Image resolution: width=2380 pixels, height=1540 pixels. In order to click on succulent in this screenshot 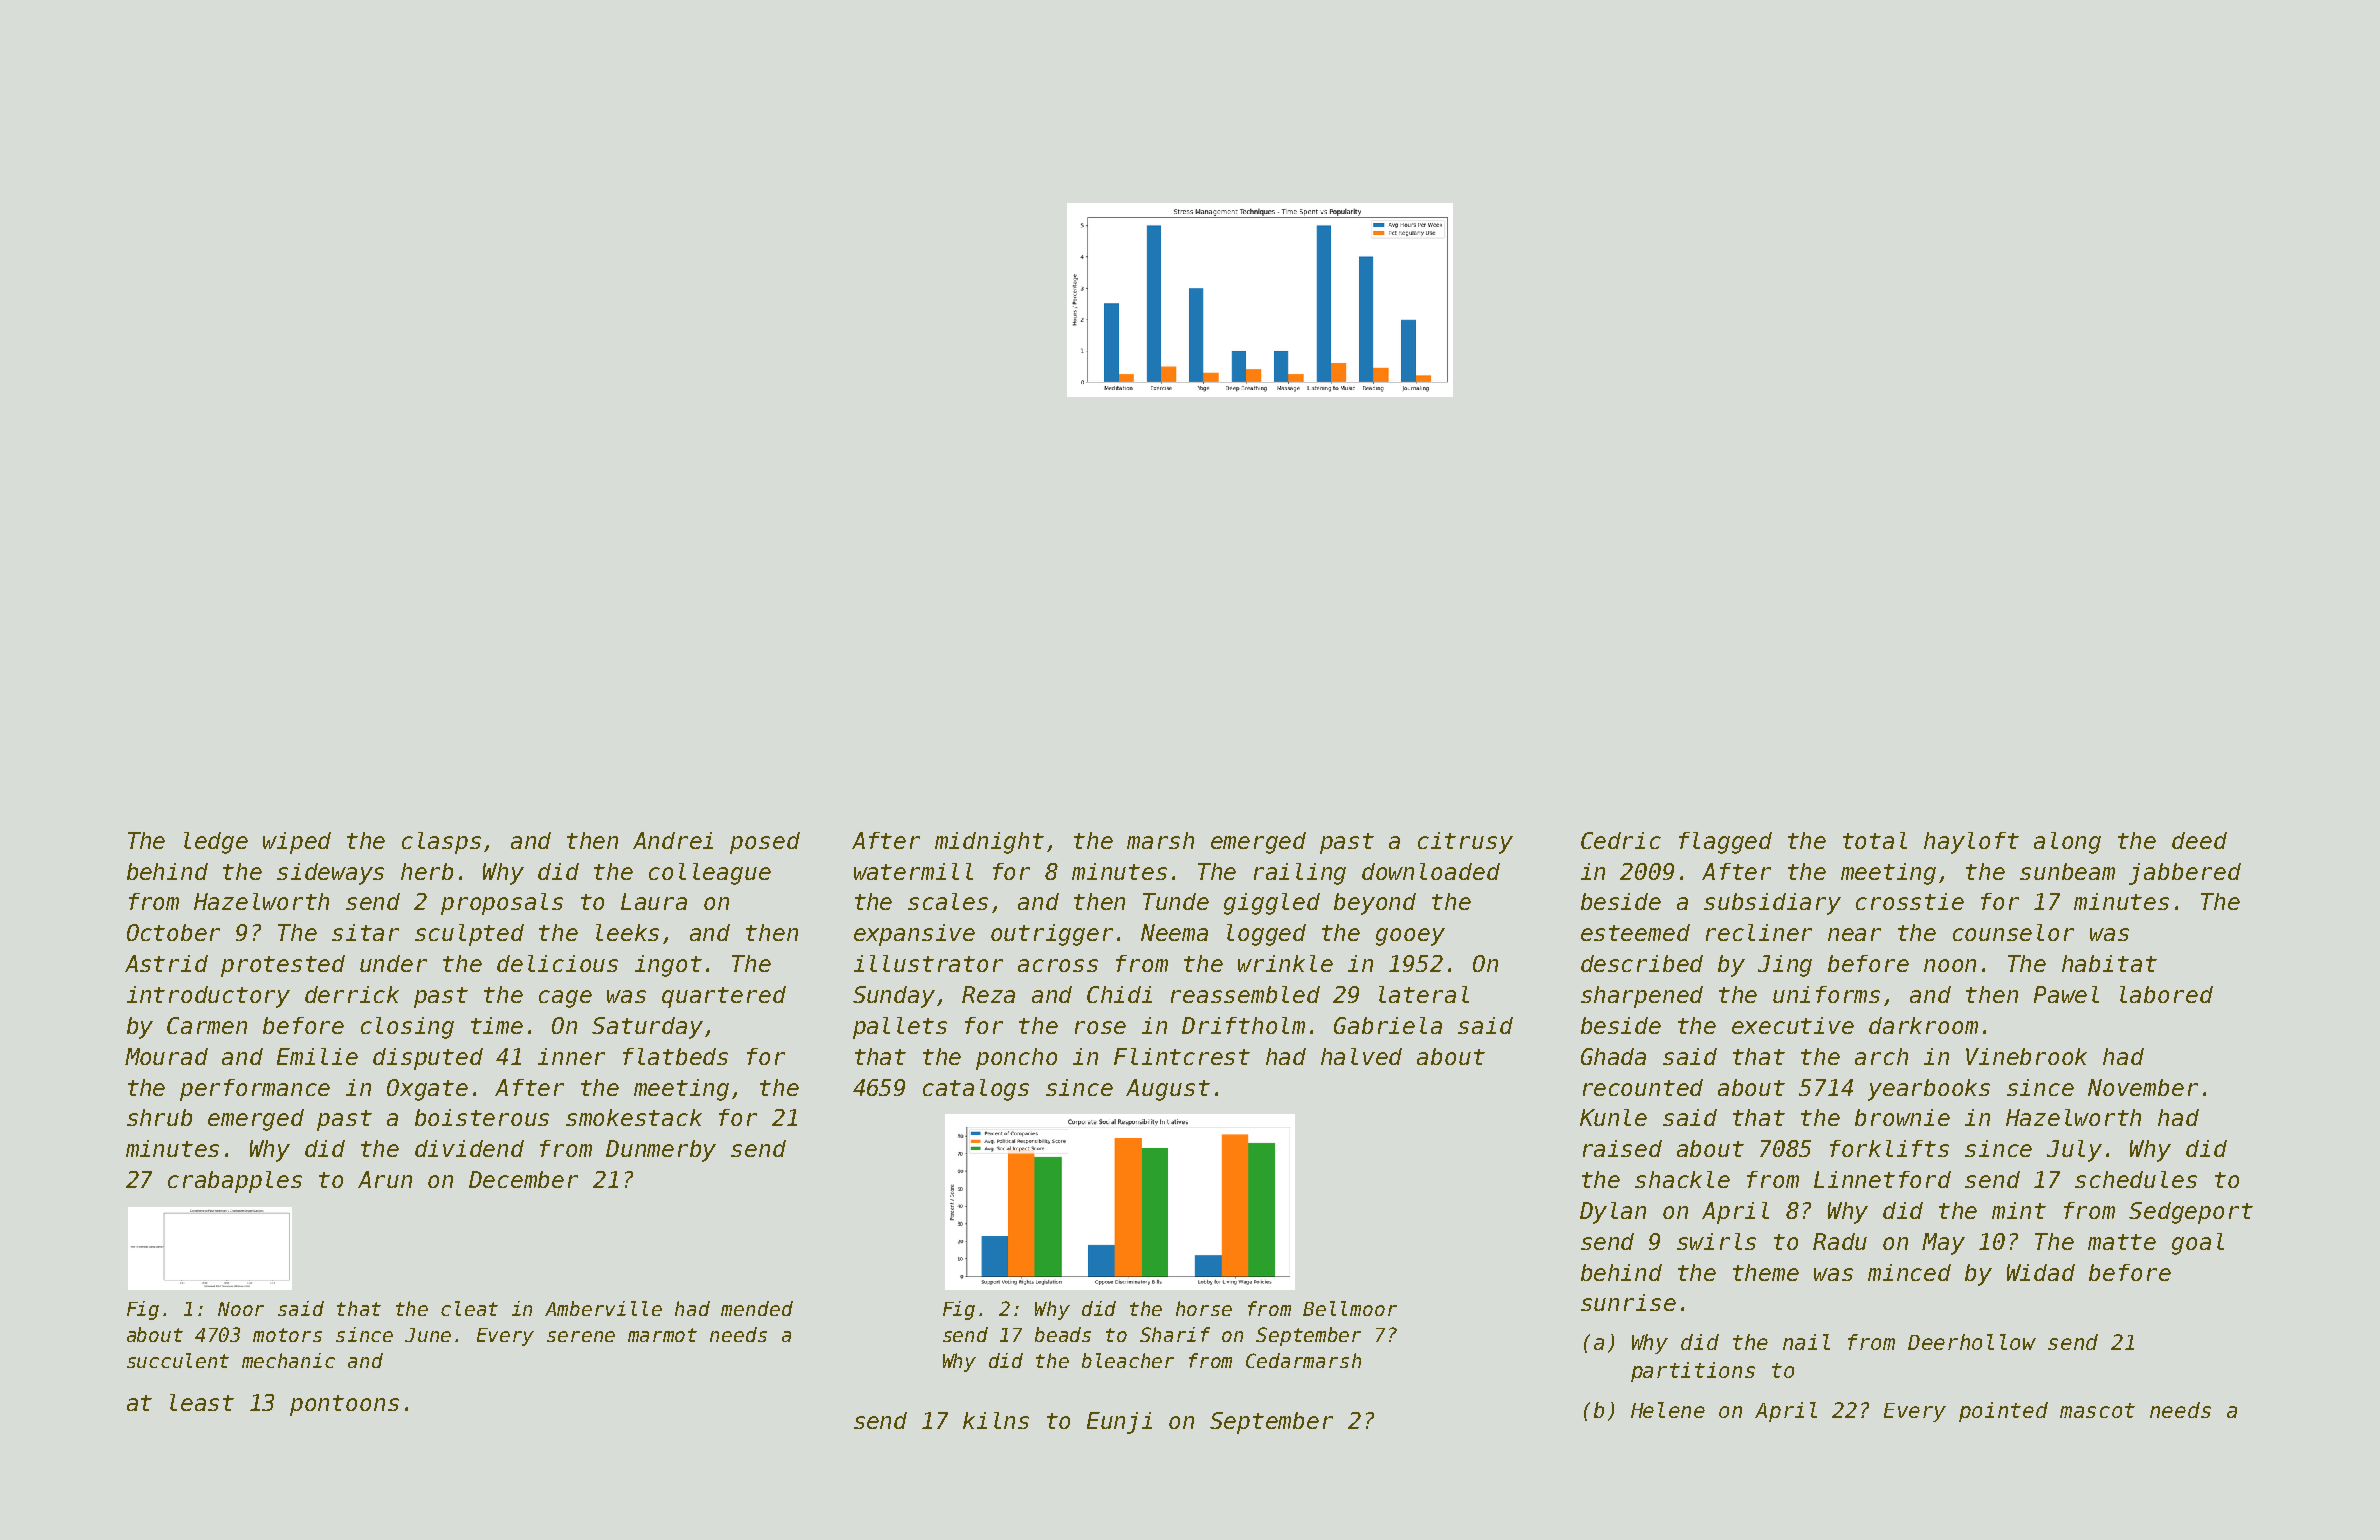, I will do `click(178, 1360)`.
